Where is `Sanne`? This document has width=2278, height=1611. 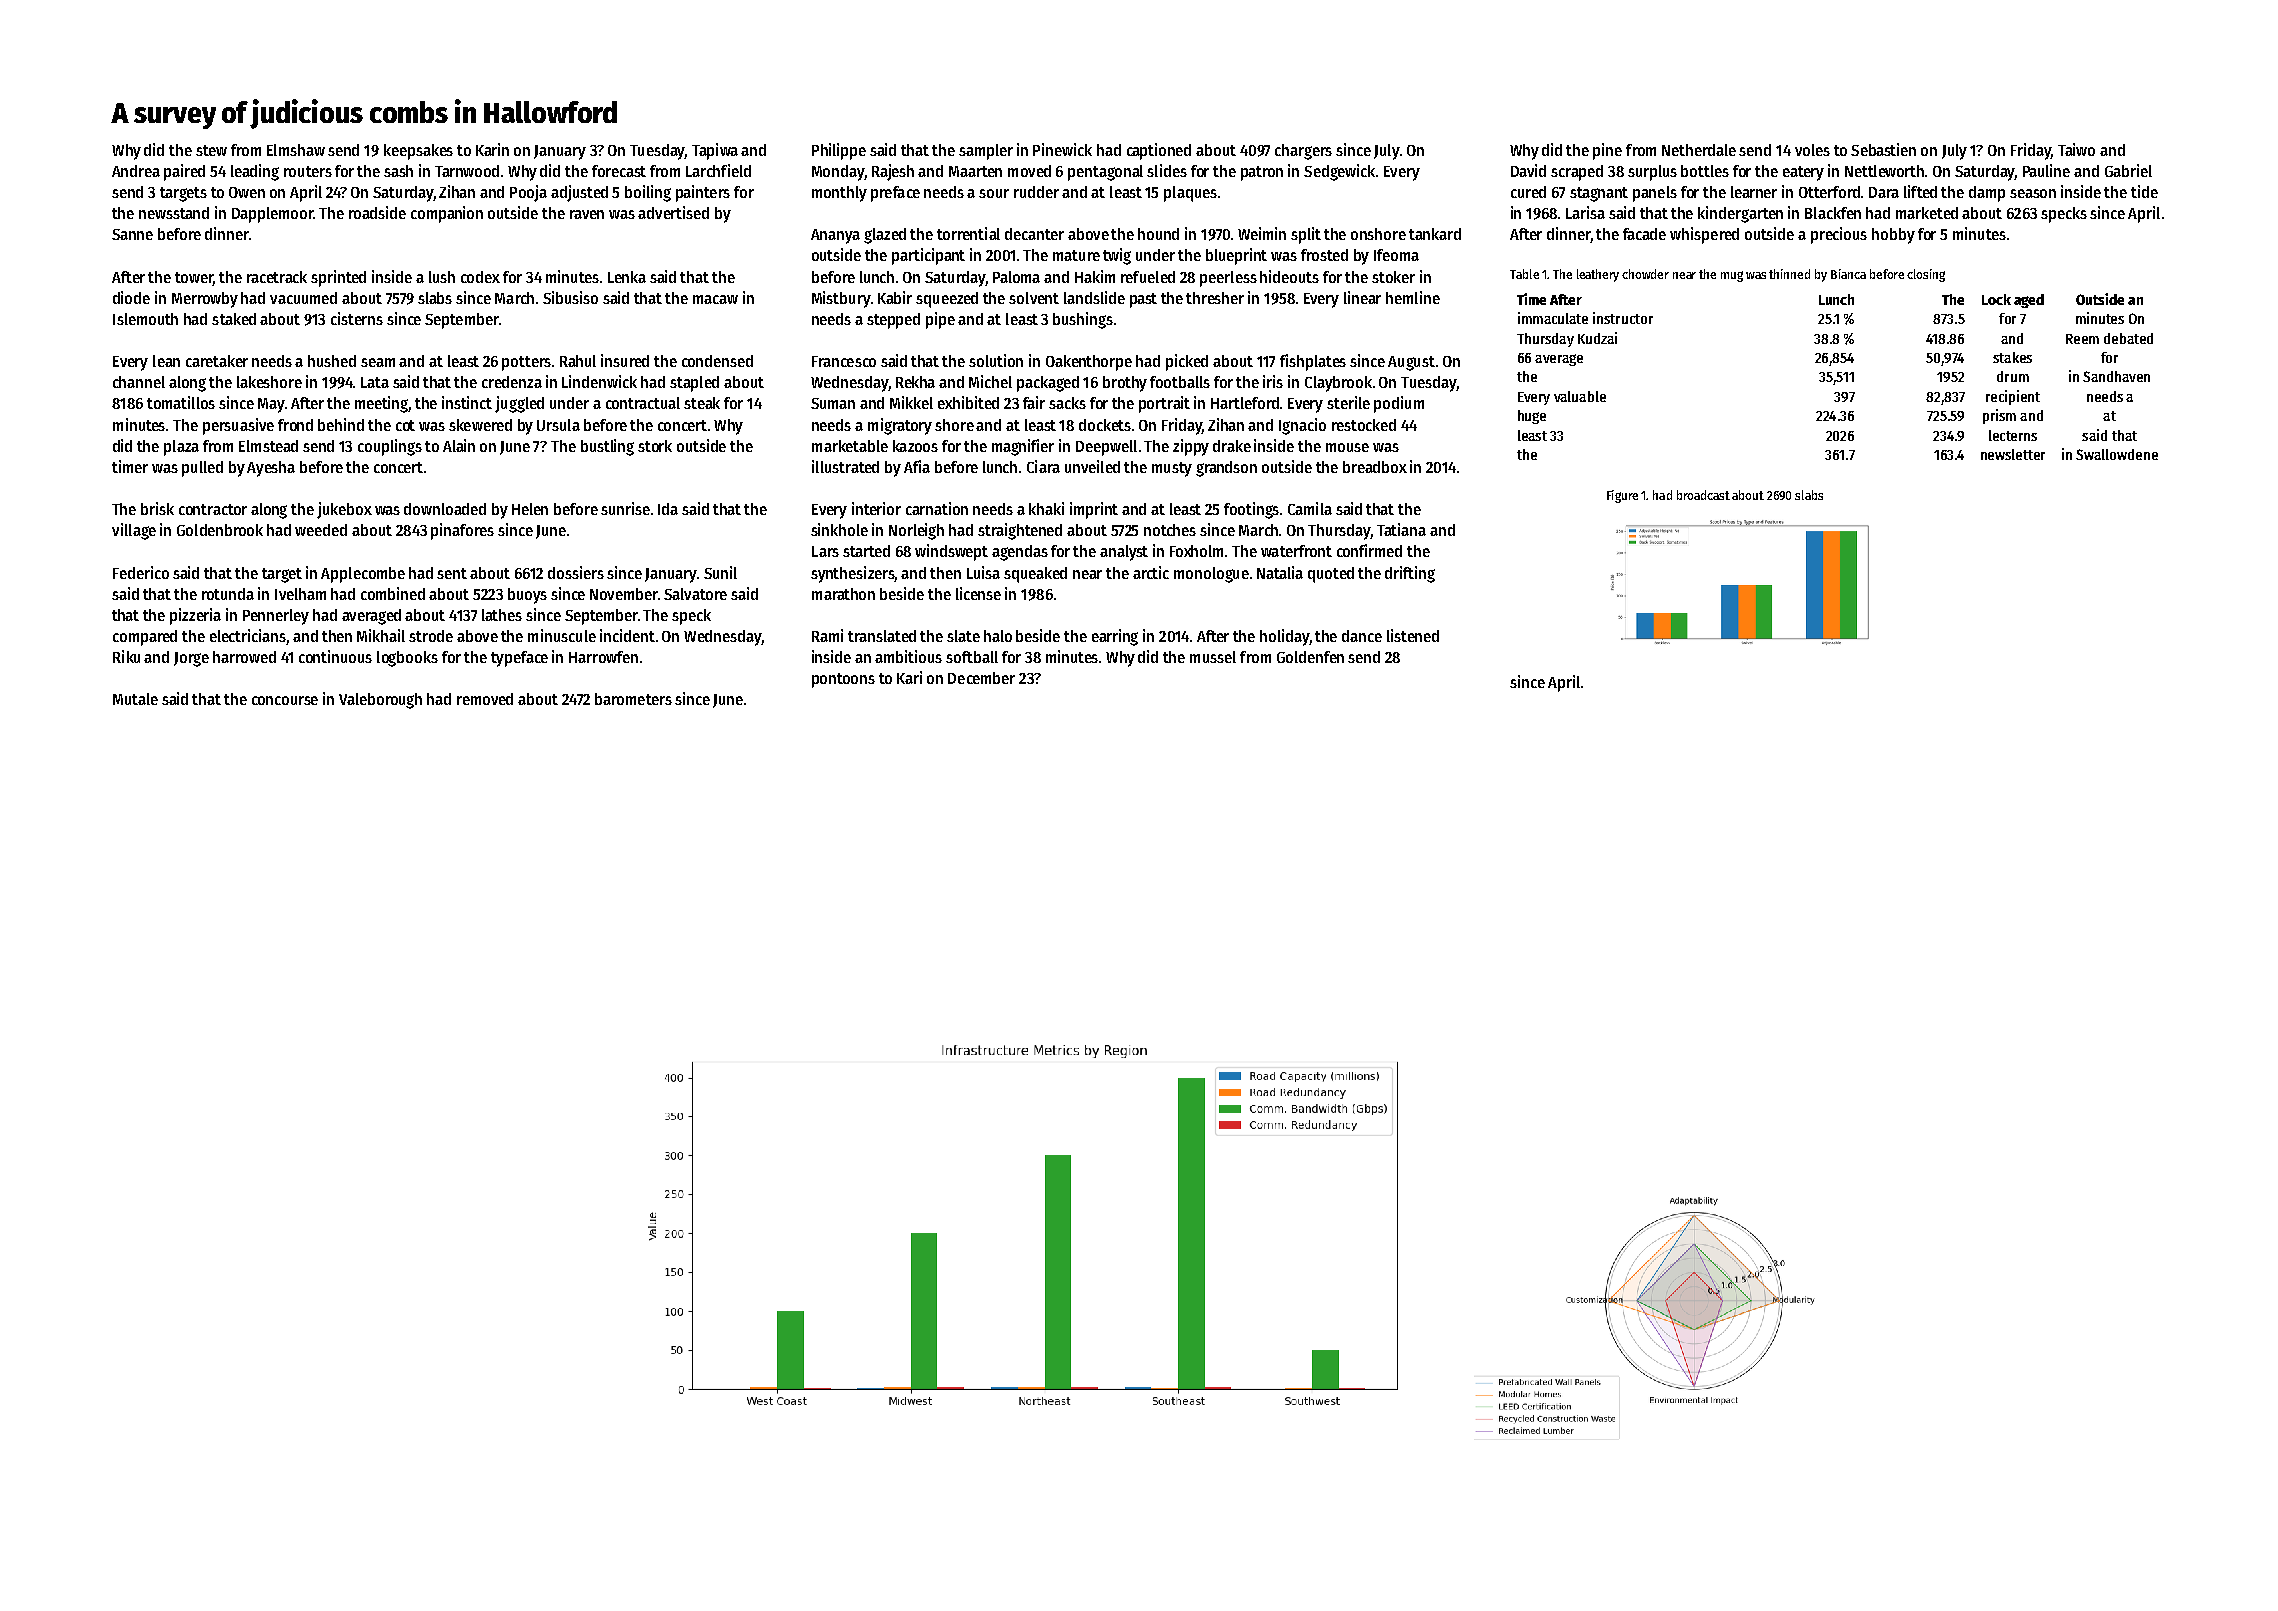
Sanne is located at coordinates (132, 234).
